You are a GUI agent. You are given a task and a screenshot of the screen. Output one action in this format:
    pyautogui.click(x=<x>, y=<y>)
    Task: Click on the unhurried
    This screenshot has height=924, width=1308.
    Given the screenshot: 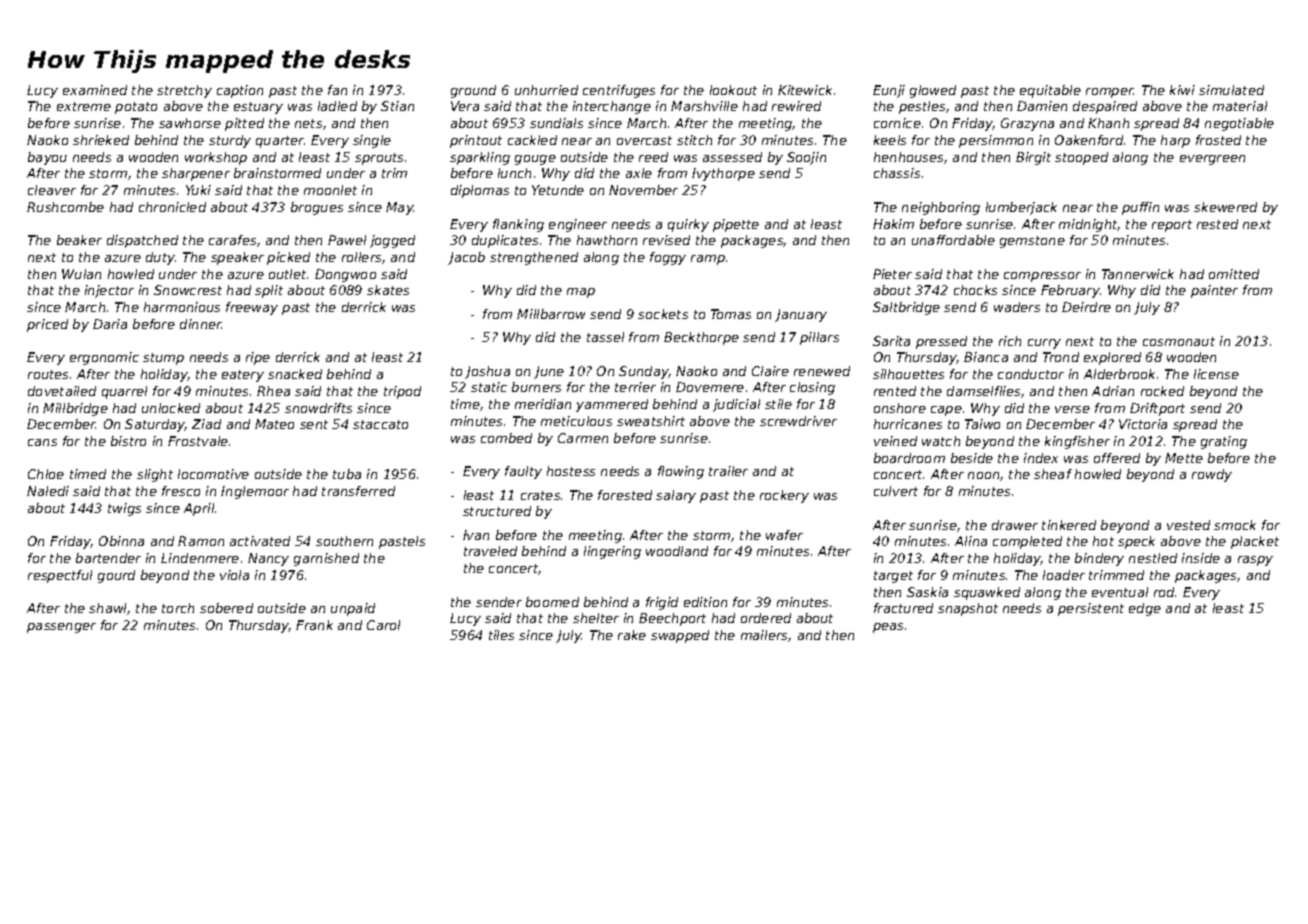 What is the action you would take?
    pyautogui.click(x=546, y=90)
